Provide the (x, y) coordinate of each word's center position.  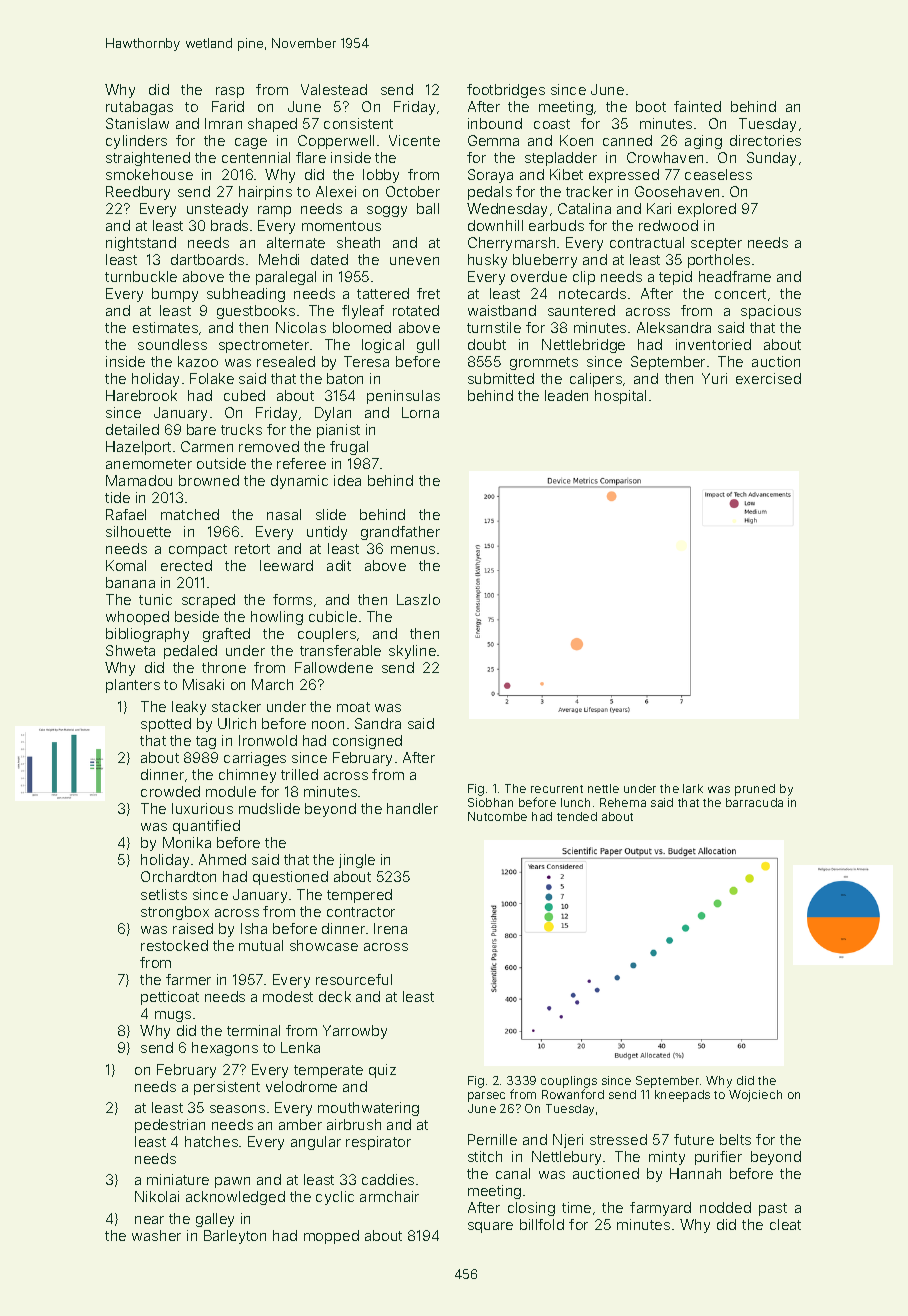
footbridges (506, 91)
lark (693, 788)
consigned (367, 742)
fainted (697, 106)
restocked (174, 945)
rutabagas (139, 108)
